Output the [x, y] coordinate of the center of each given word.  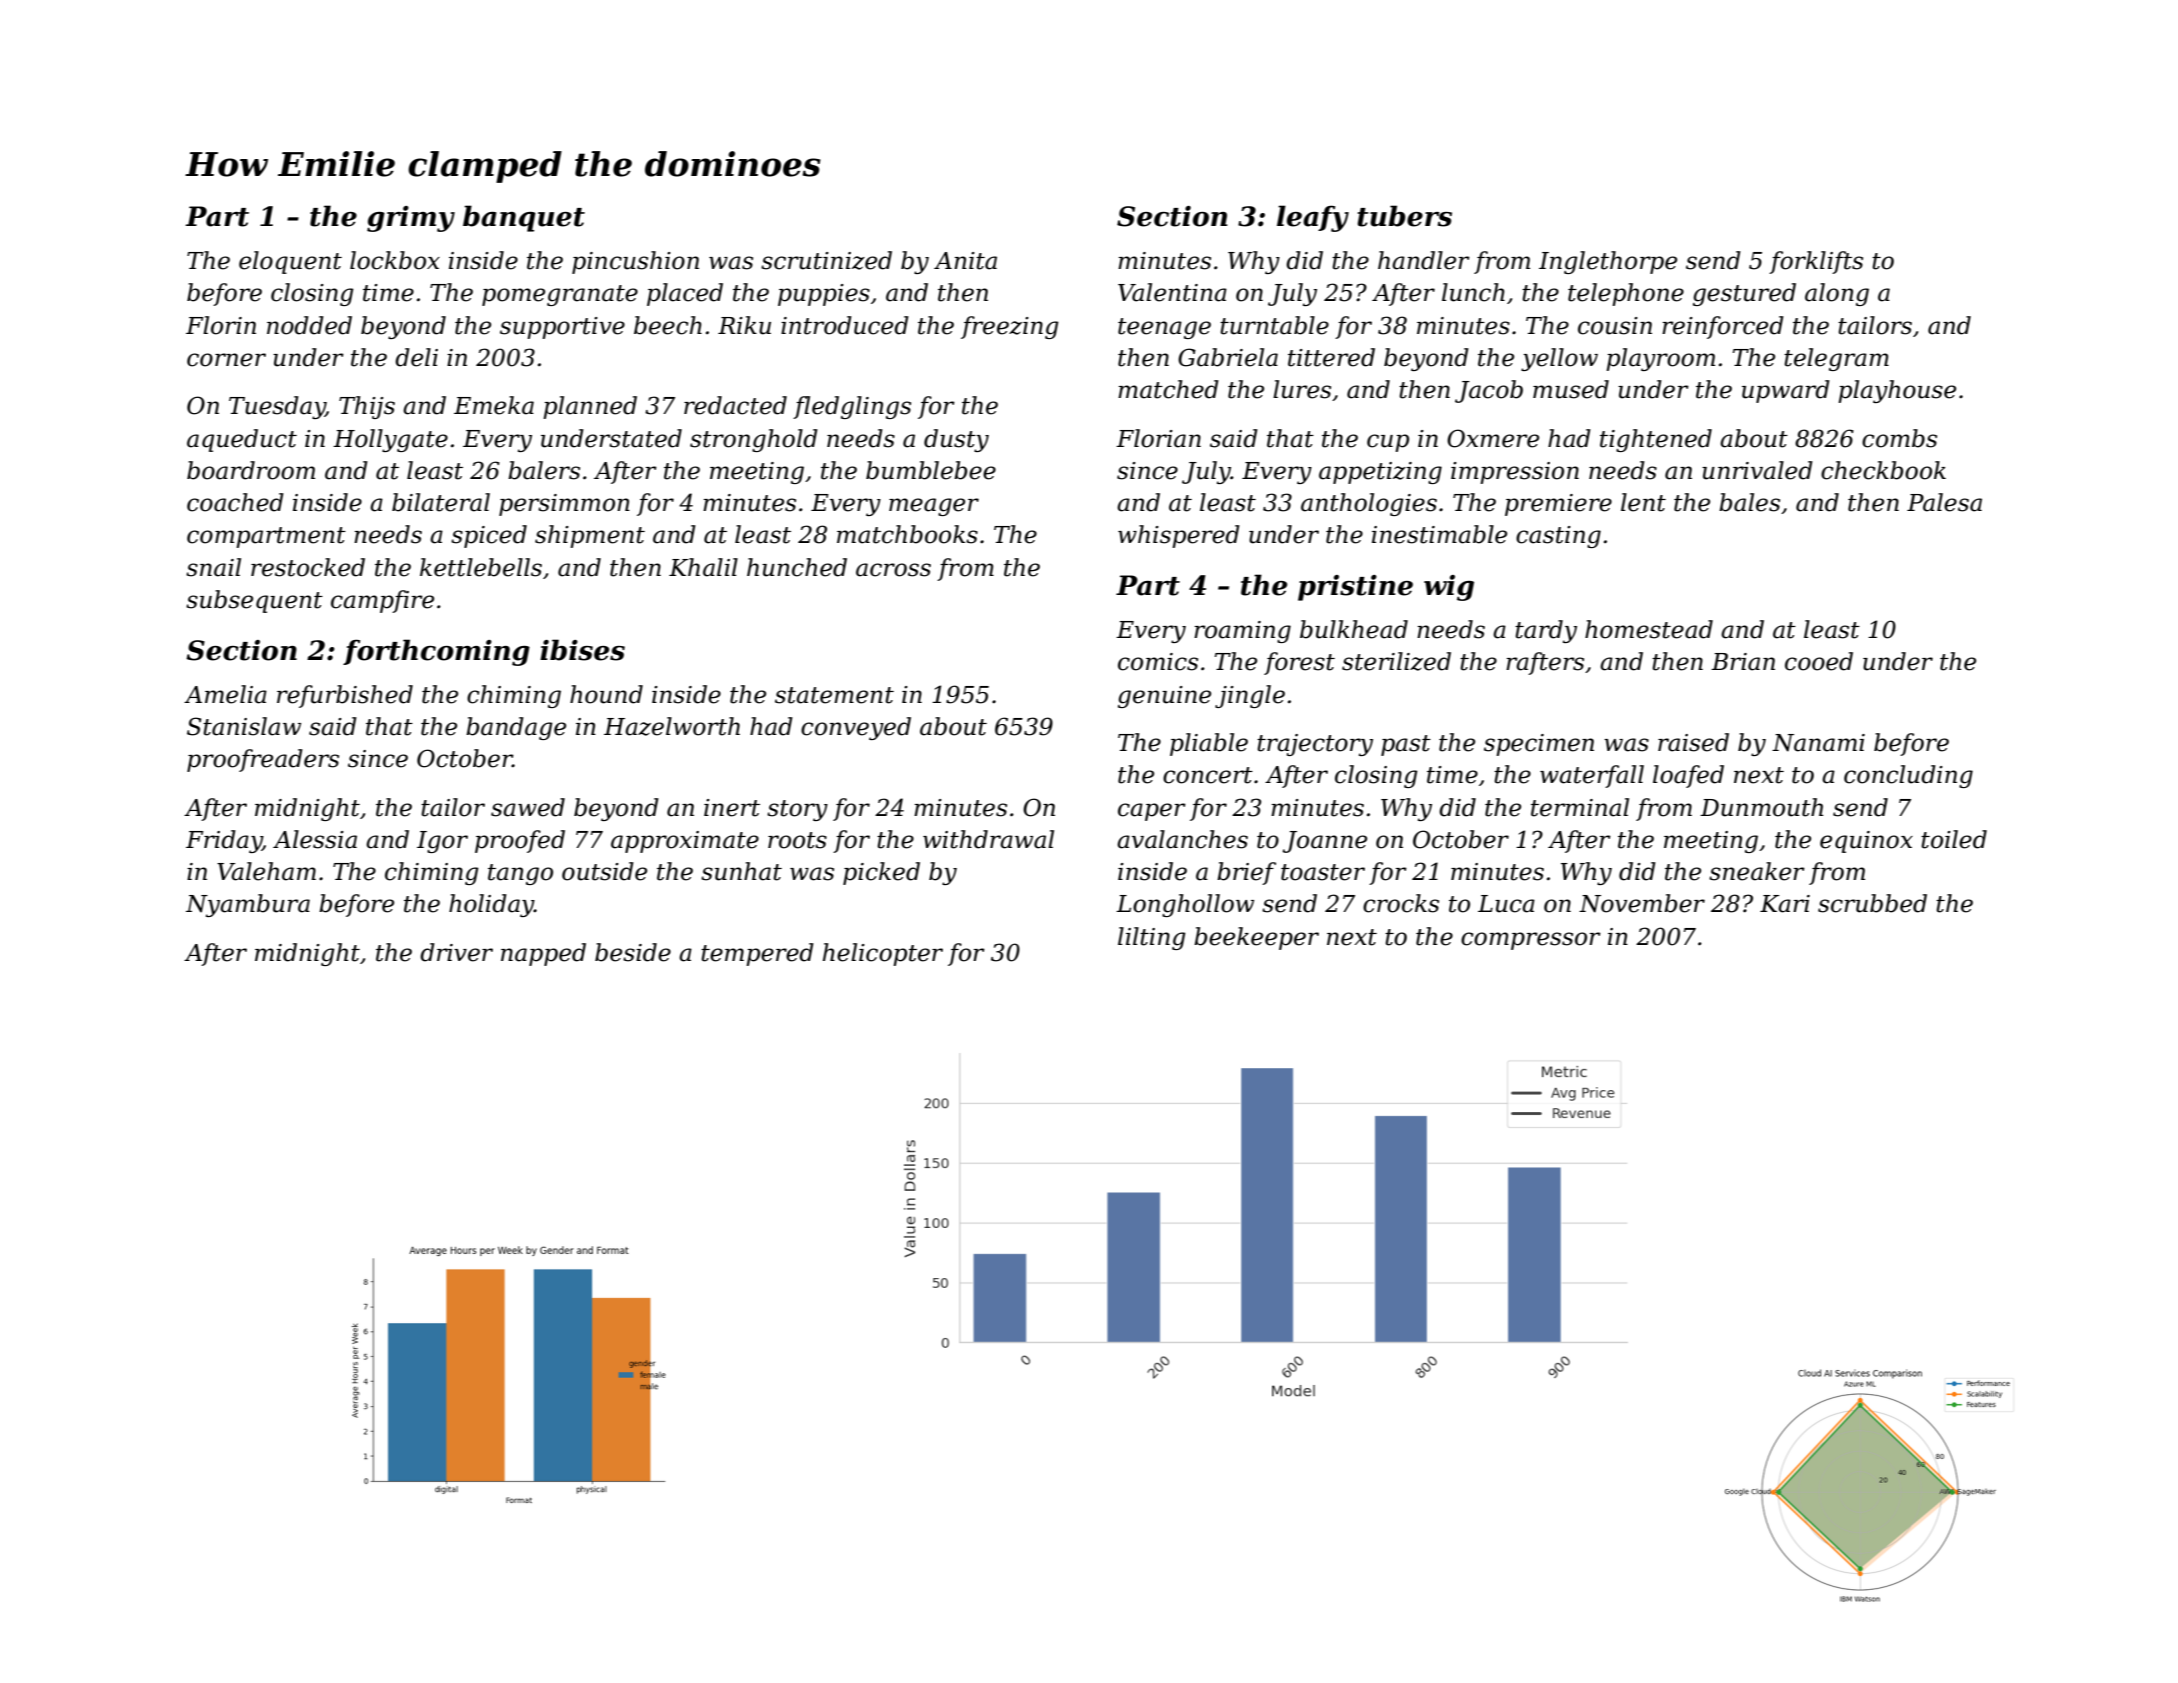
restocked [308, 567]
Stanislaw [244, 726]
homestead [1649, 629]
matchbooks [907, 534]
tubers [1404, 216]
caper [1152, 812]
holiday [491, 905]
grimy [411, 219]
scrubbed [1872, 903]
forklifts [1816, 262]
